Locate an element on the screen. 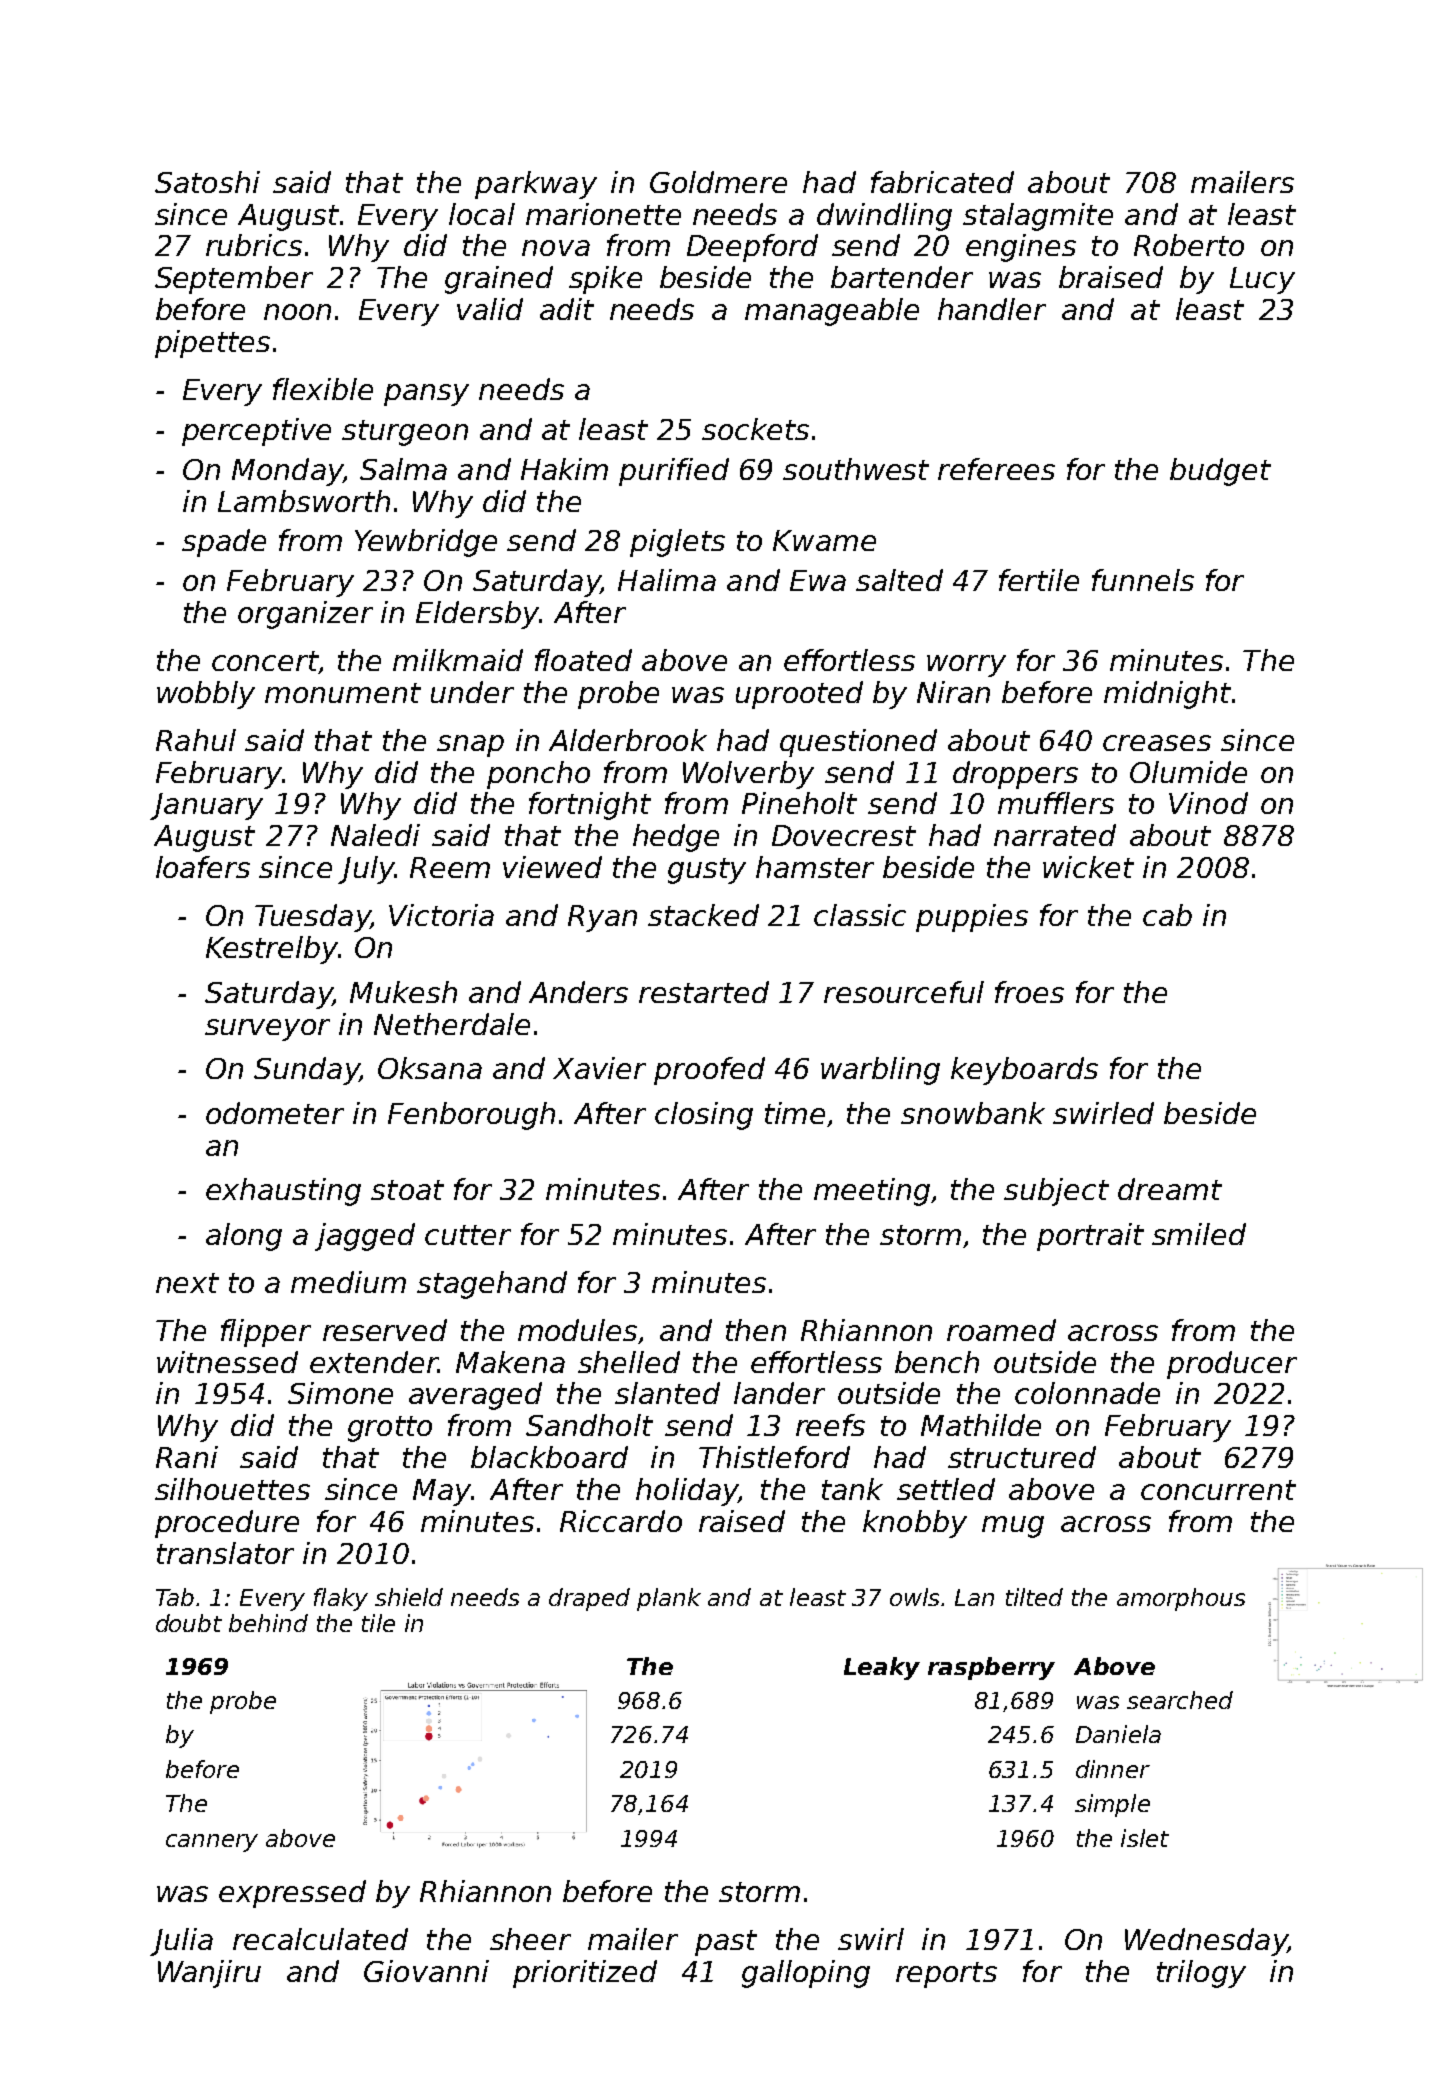 This screenshot has width=1450, height=2100. smiled is located at coordinates (1199, 1234).
